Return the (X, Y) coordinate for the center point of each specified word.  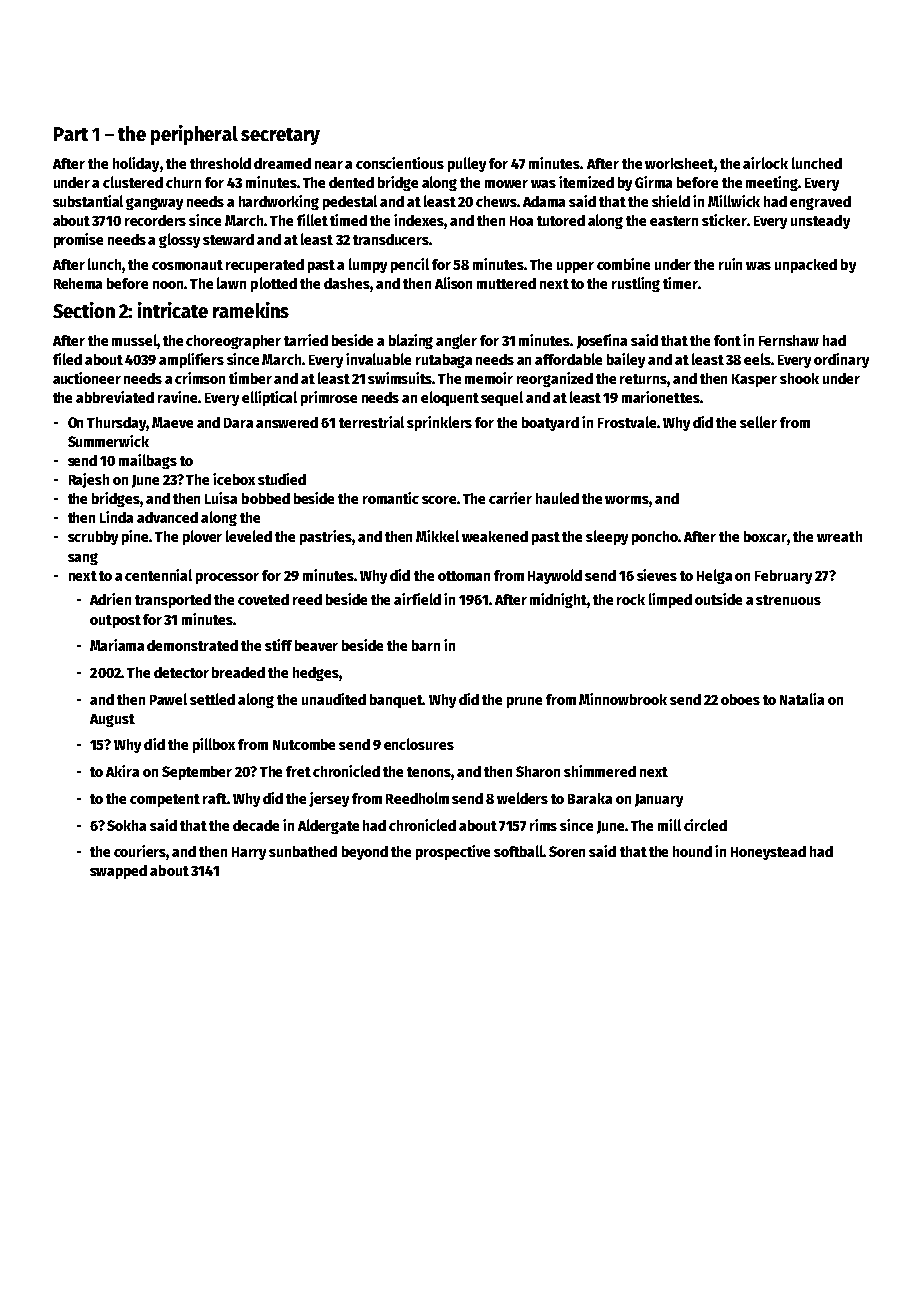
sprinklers (439, 423)
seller (758, 422)
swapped (118, 872)
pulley (467, 164)
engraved (820, 203)
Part (71, 134)
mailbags (148, 461)
